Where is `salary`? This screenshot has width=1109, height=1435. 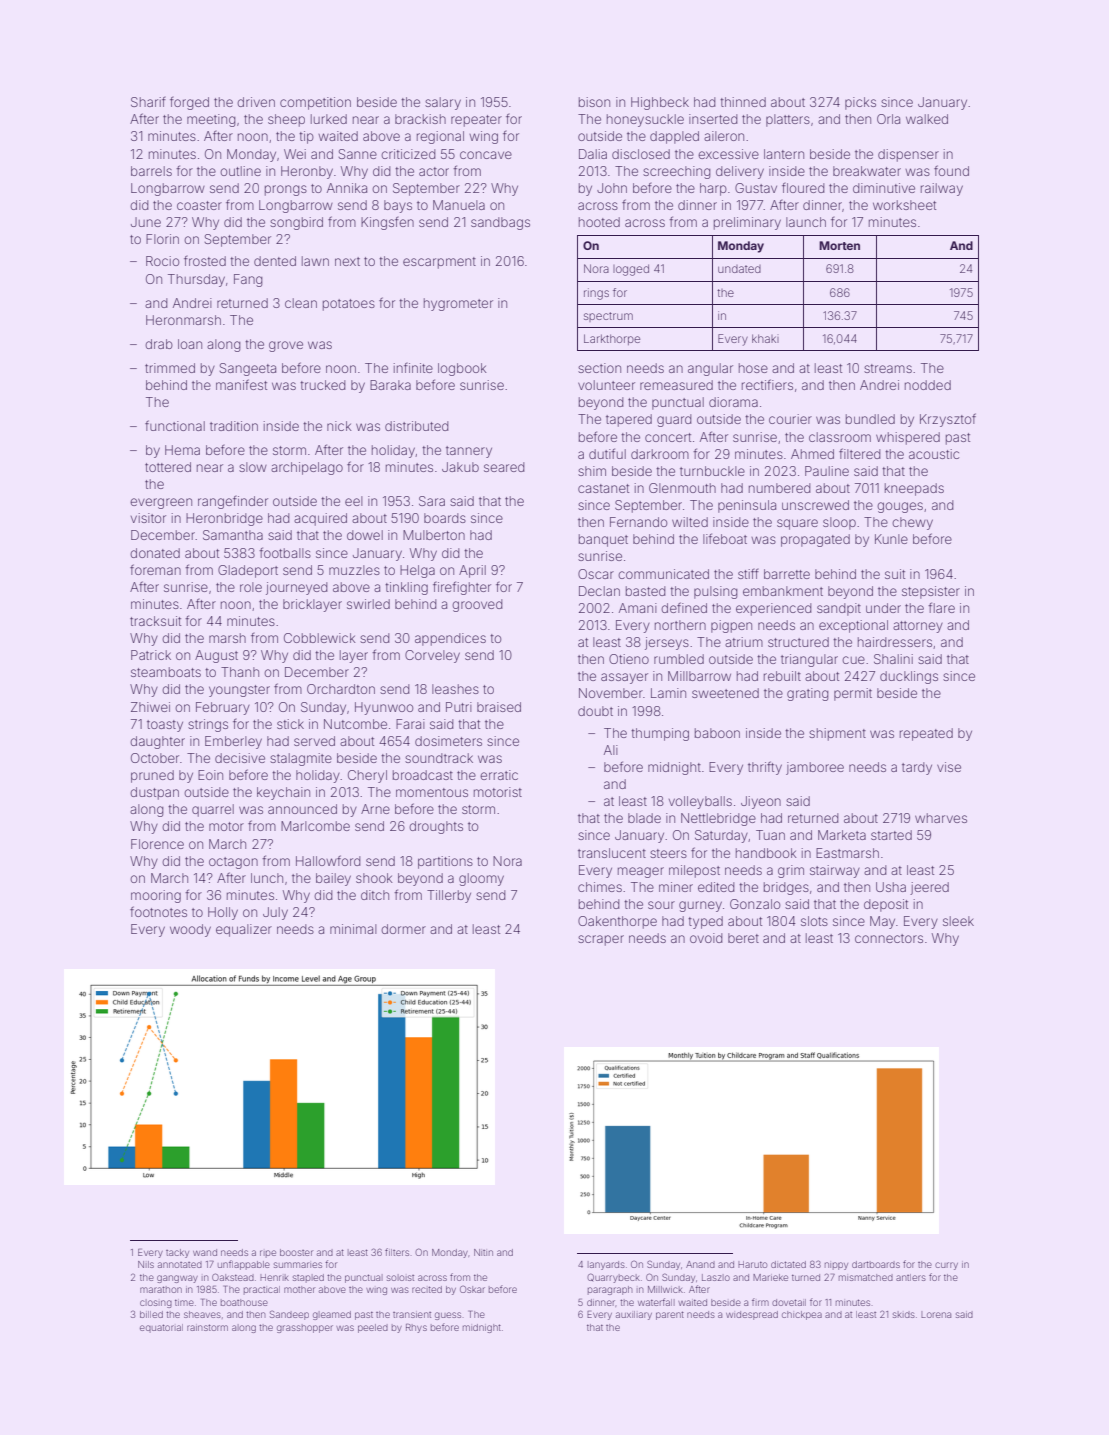
salary is located at coordinates (443, 103).
